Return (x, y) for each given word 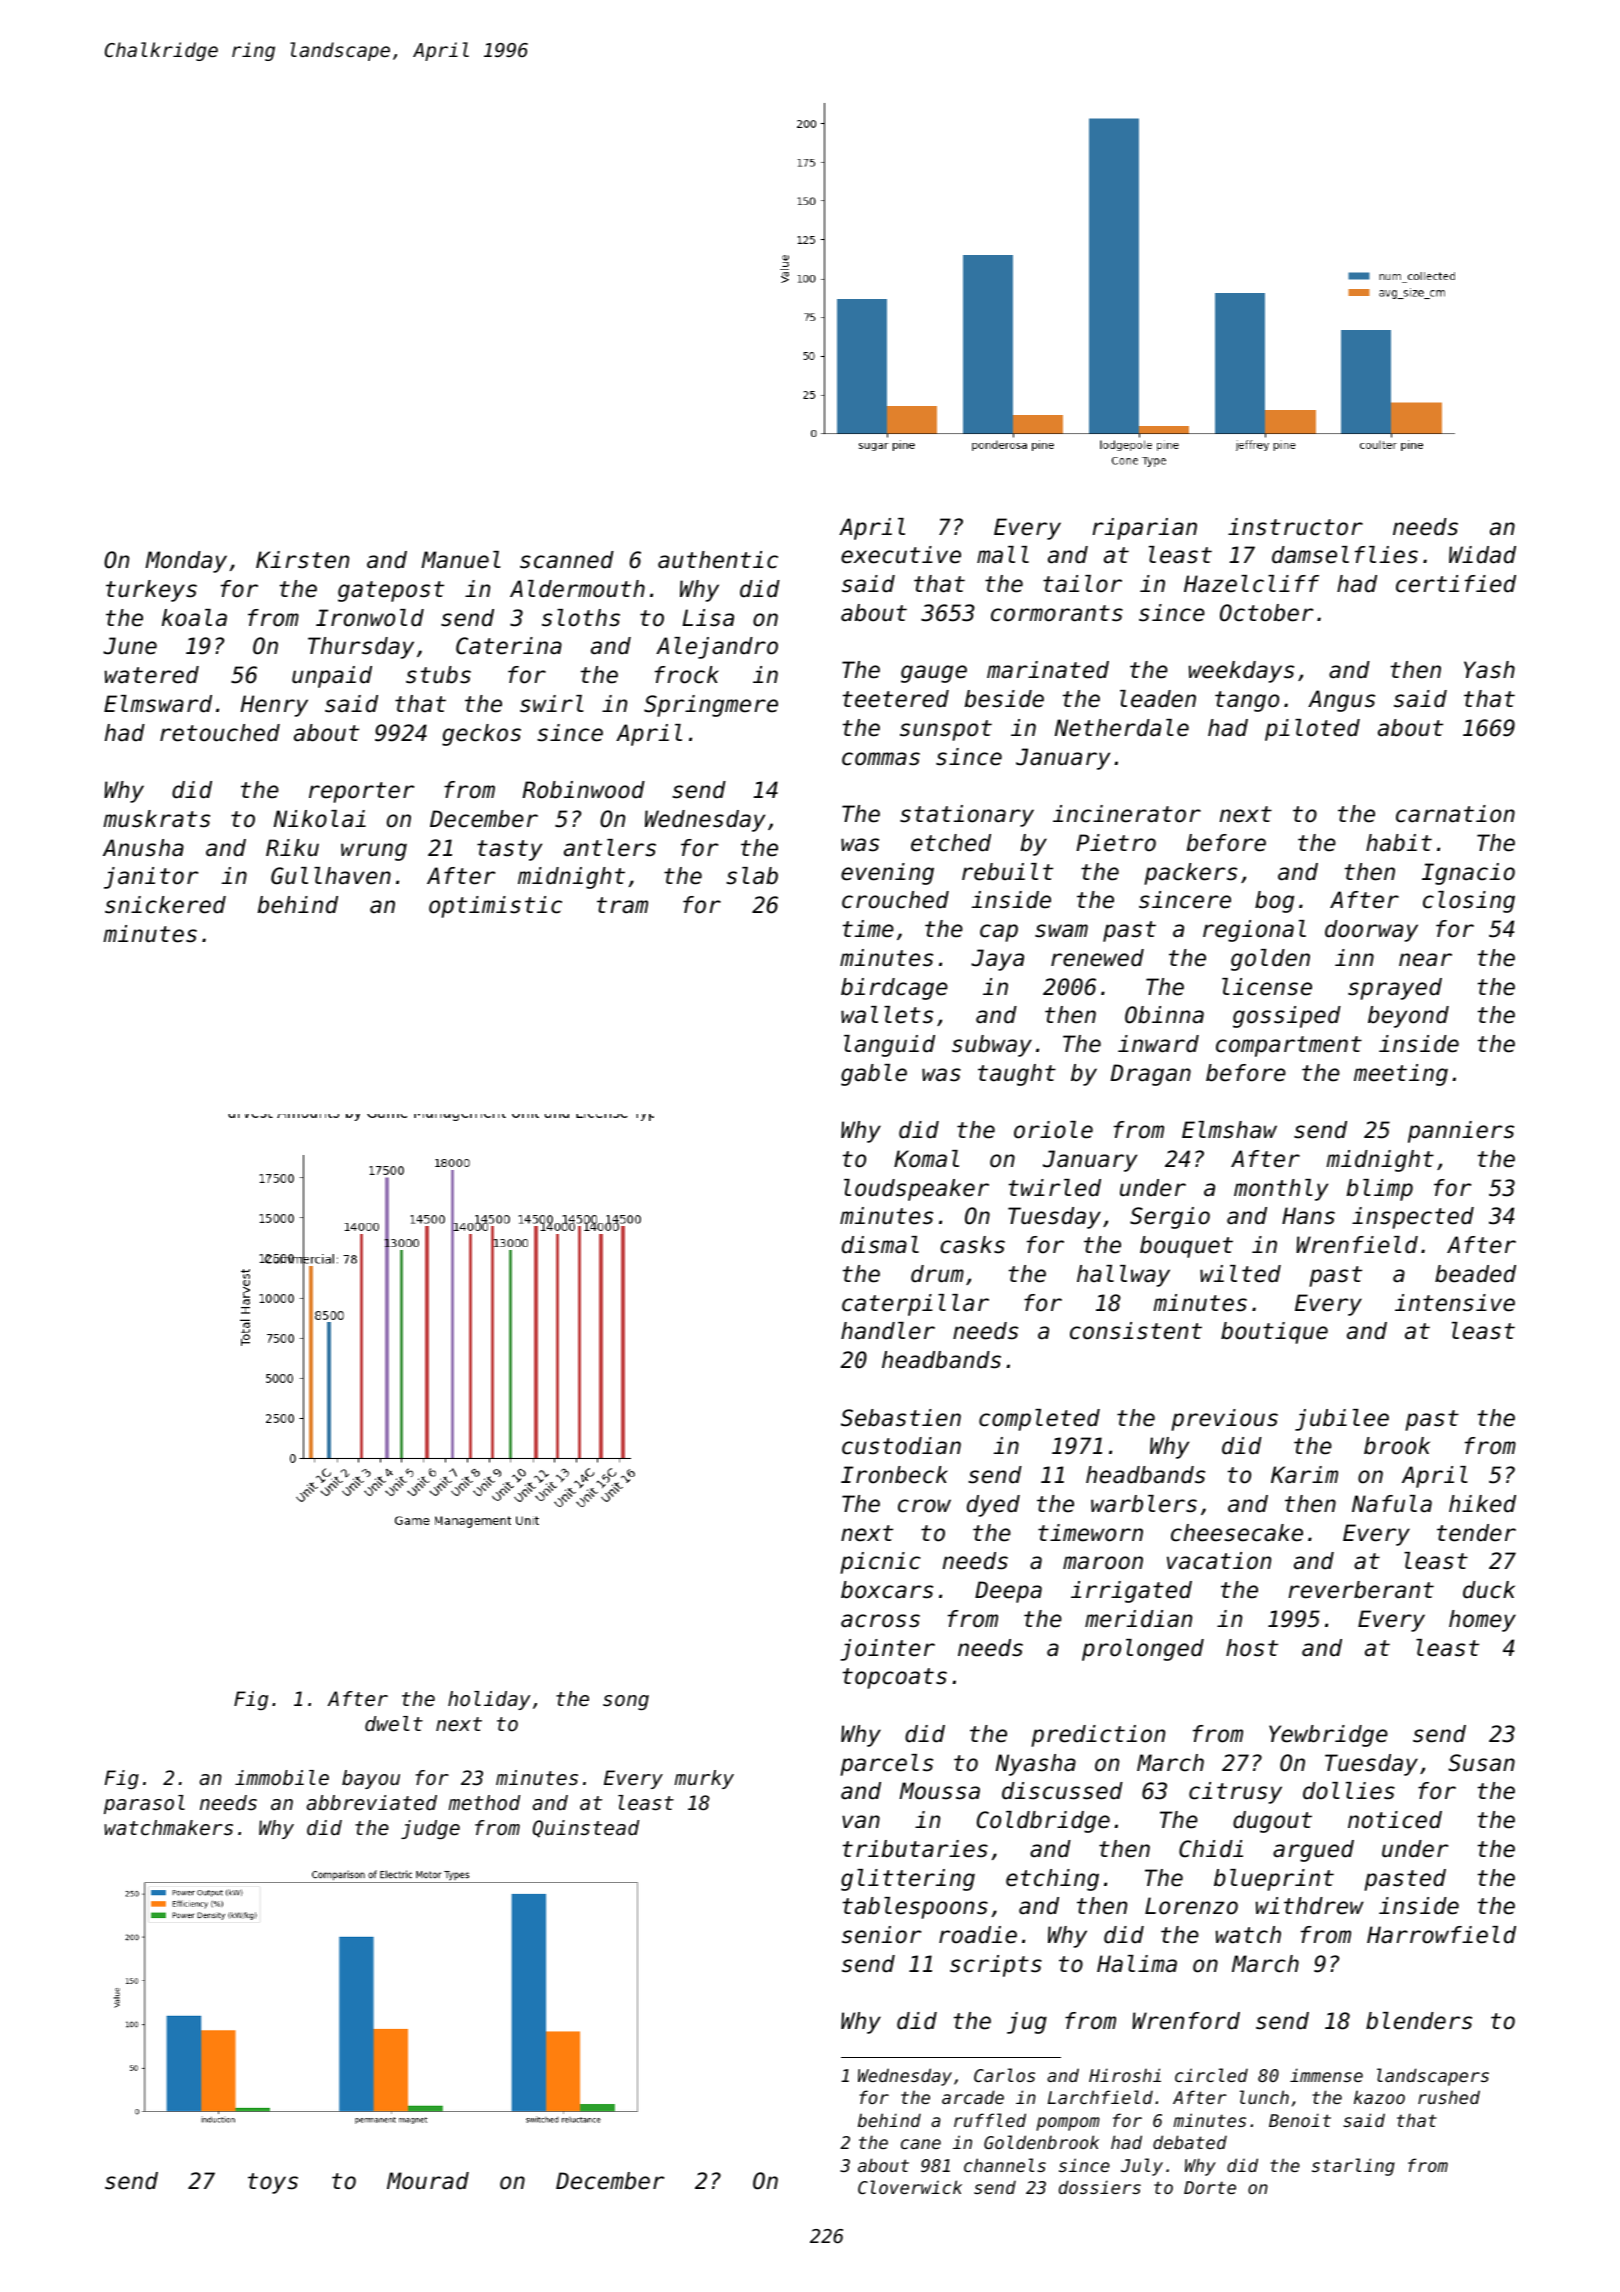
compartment (1289, 1046)
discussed (1062, 1791)
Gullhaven (331, 876)
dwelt (394, 1724)
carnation (1455, 814)
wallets (887, 1015)
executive (901, 555)
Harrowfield (1441, 1935)
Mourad (428, 2181)
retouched (220, 733)
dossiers (1100, 2187)
